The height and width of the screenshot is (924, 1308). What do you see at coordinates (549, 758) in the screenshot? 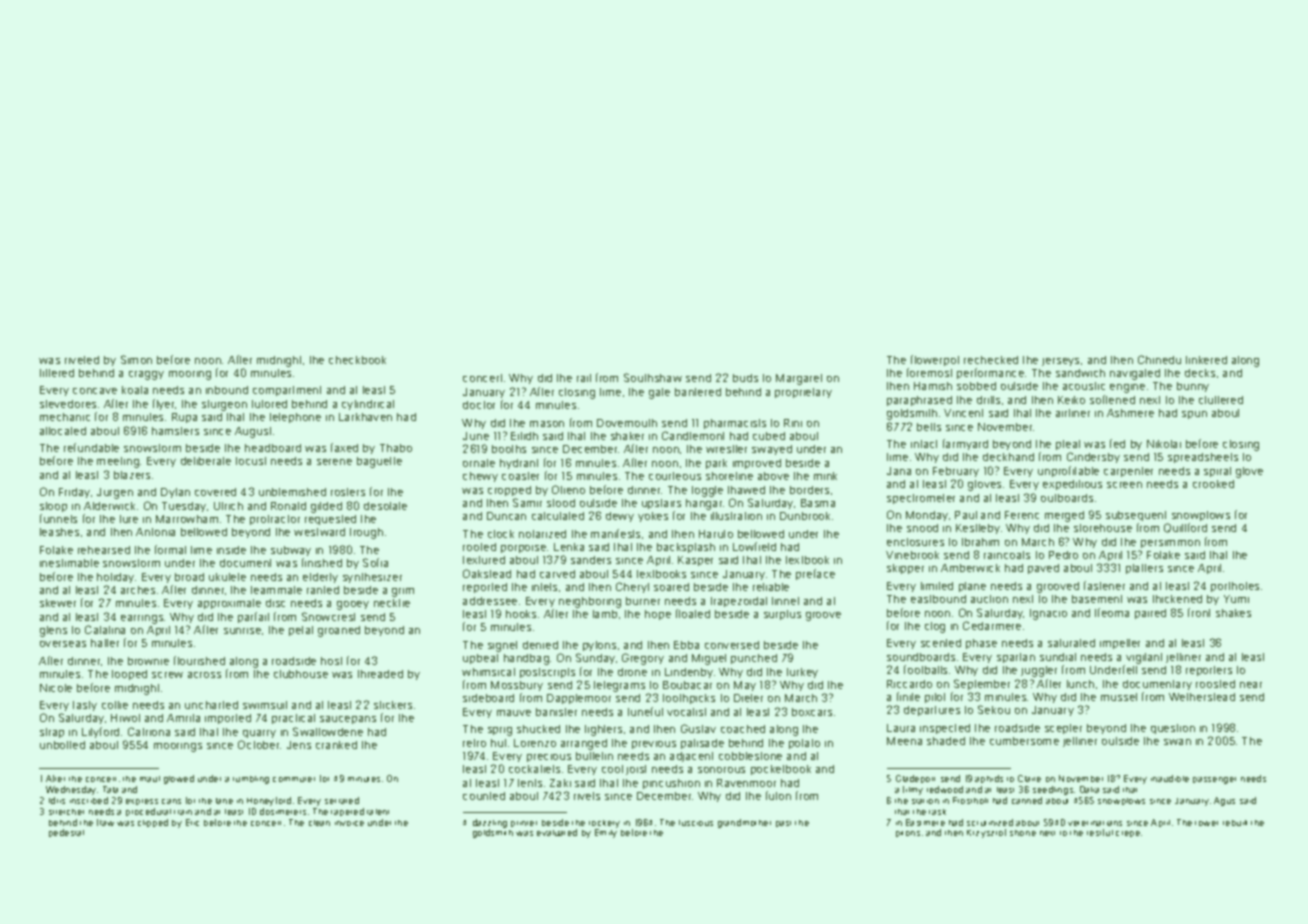
I see `precious` at bounding box center [549, 758].
